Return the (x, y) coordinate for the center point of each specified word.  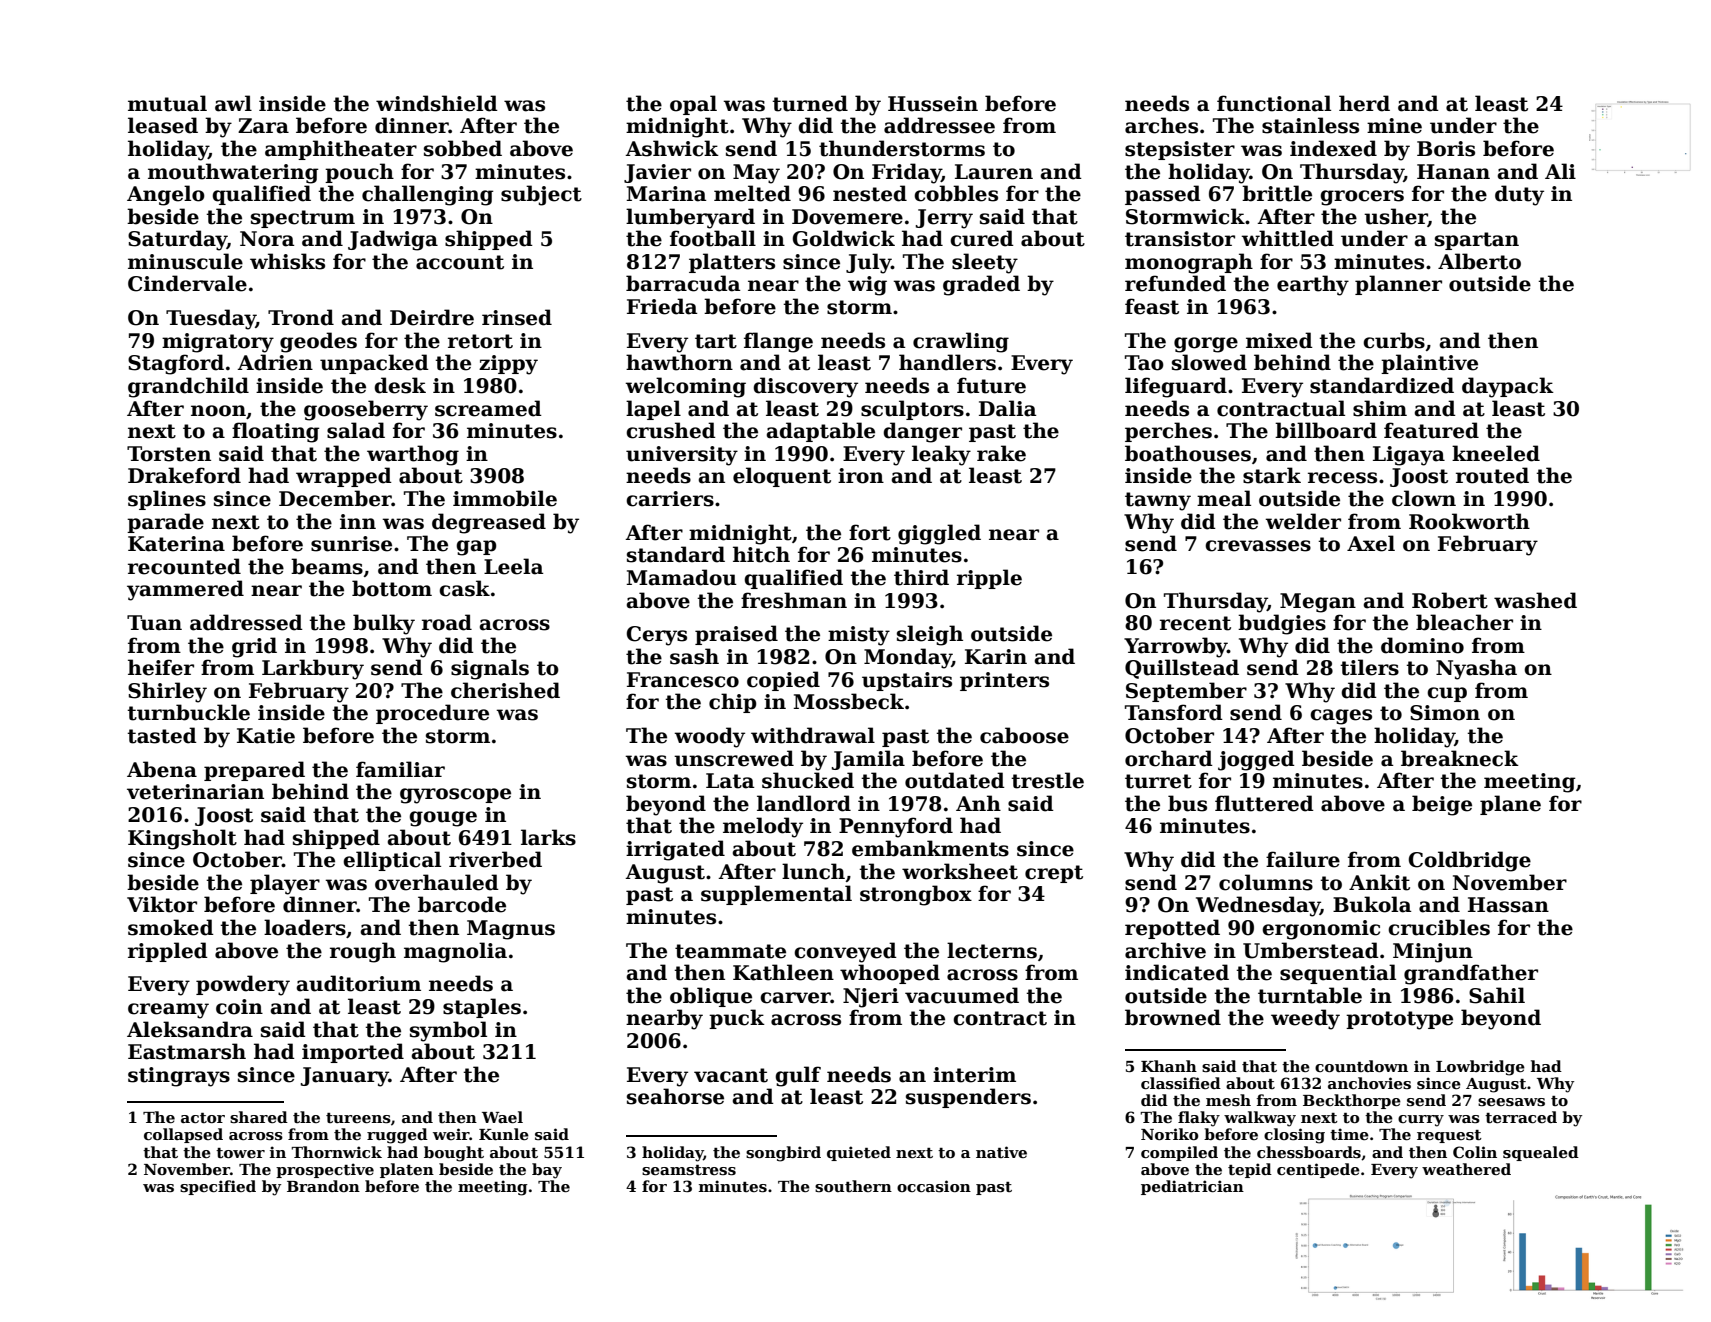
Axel (1371, 543)
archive (1165, 950)
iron (861, 476)
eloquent (782, 477)
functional (1274, 103)
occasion (934, 1186)
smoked (171, 927)
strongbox (916, 895)
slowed (1209, 362)
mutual (167, 103)
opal (693, 105)
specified (218, 1187)
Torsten (169, 454)
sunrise (351, 544)
